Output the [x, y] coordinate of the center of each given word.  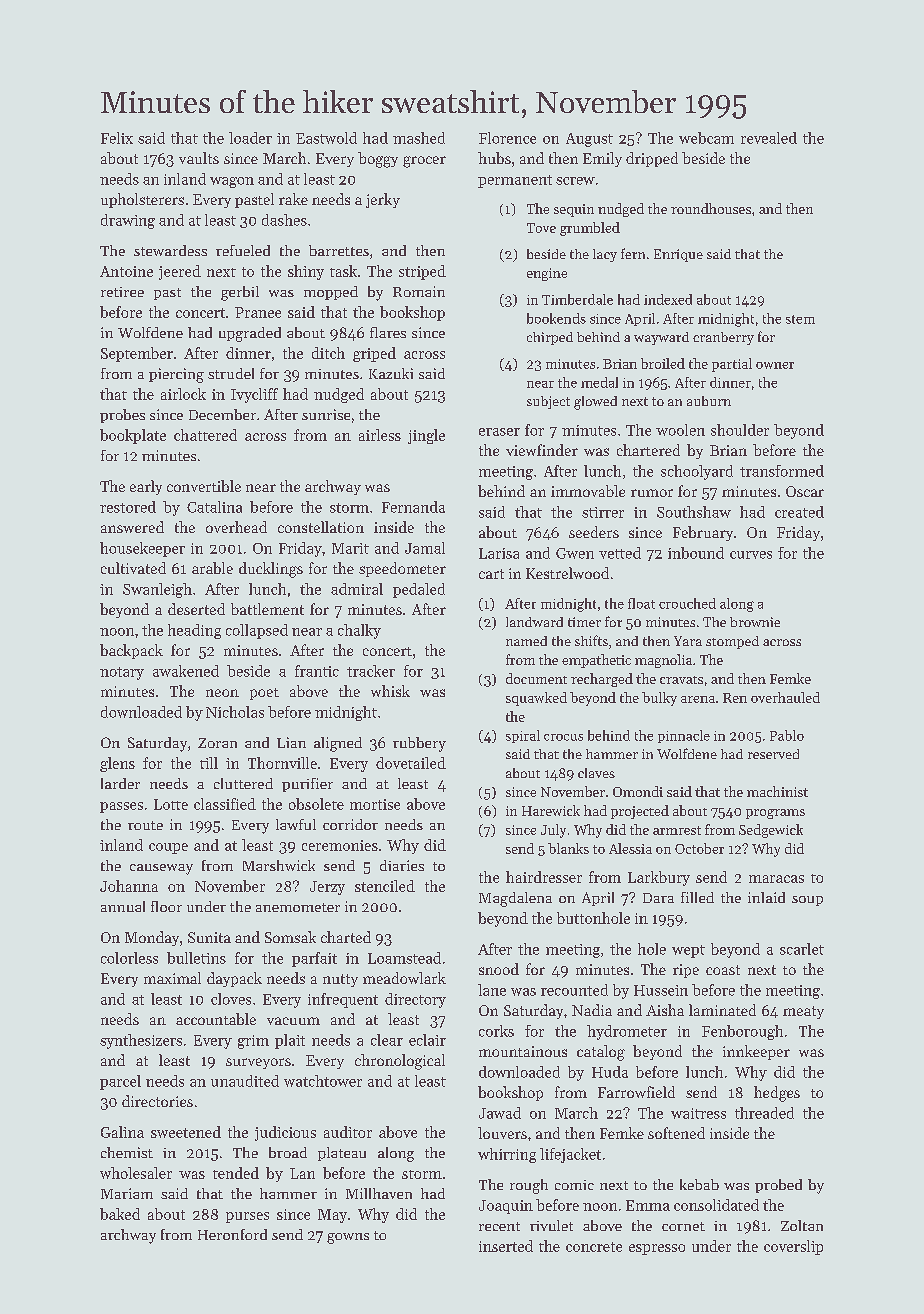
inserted [506, 1246]
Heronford [232, 1234]
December [222, 414]
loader [250, 138]
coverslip [793, 1247]
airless [380, 435]
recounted [574, 990]
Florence [507, 138]
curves [751, 555]
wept [688, 951]
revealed [769, 138]
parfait [314, 959]
